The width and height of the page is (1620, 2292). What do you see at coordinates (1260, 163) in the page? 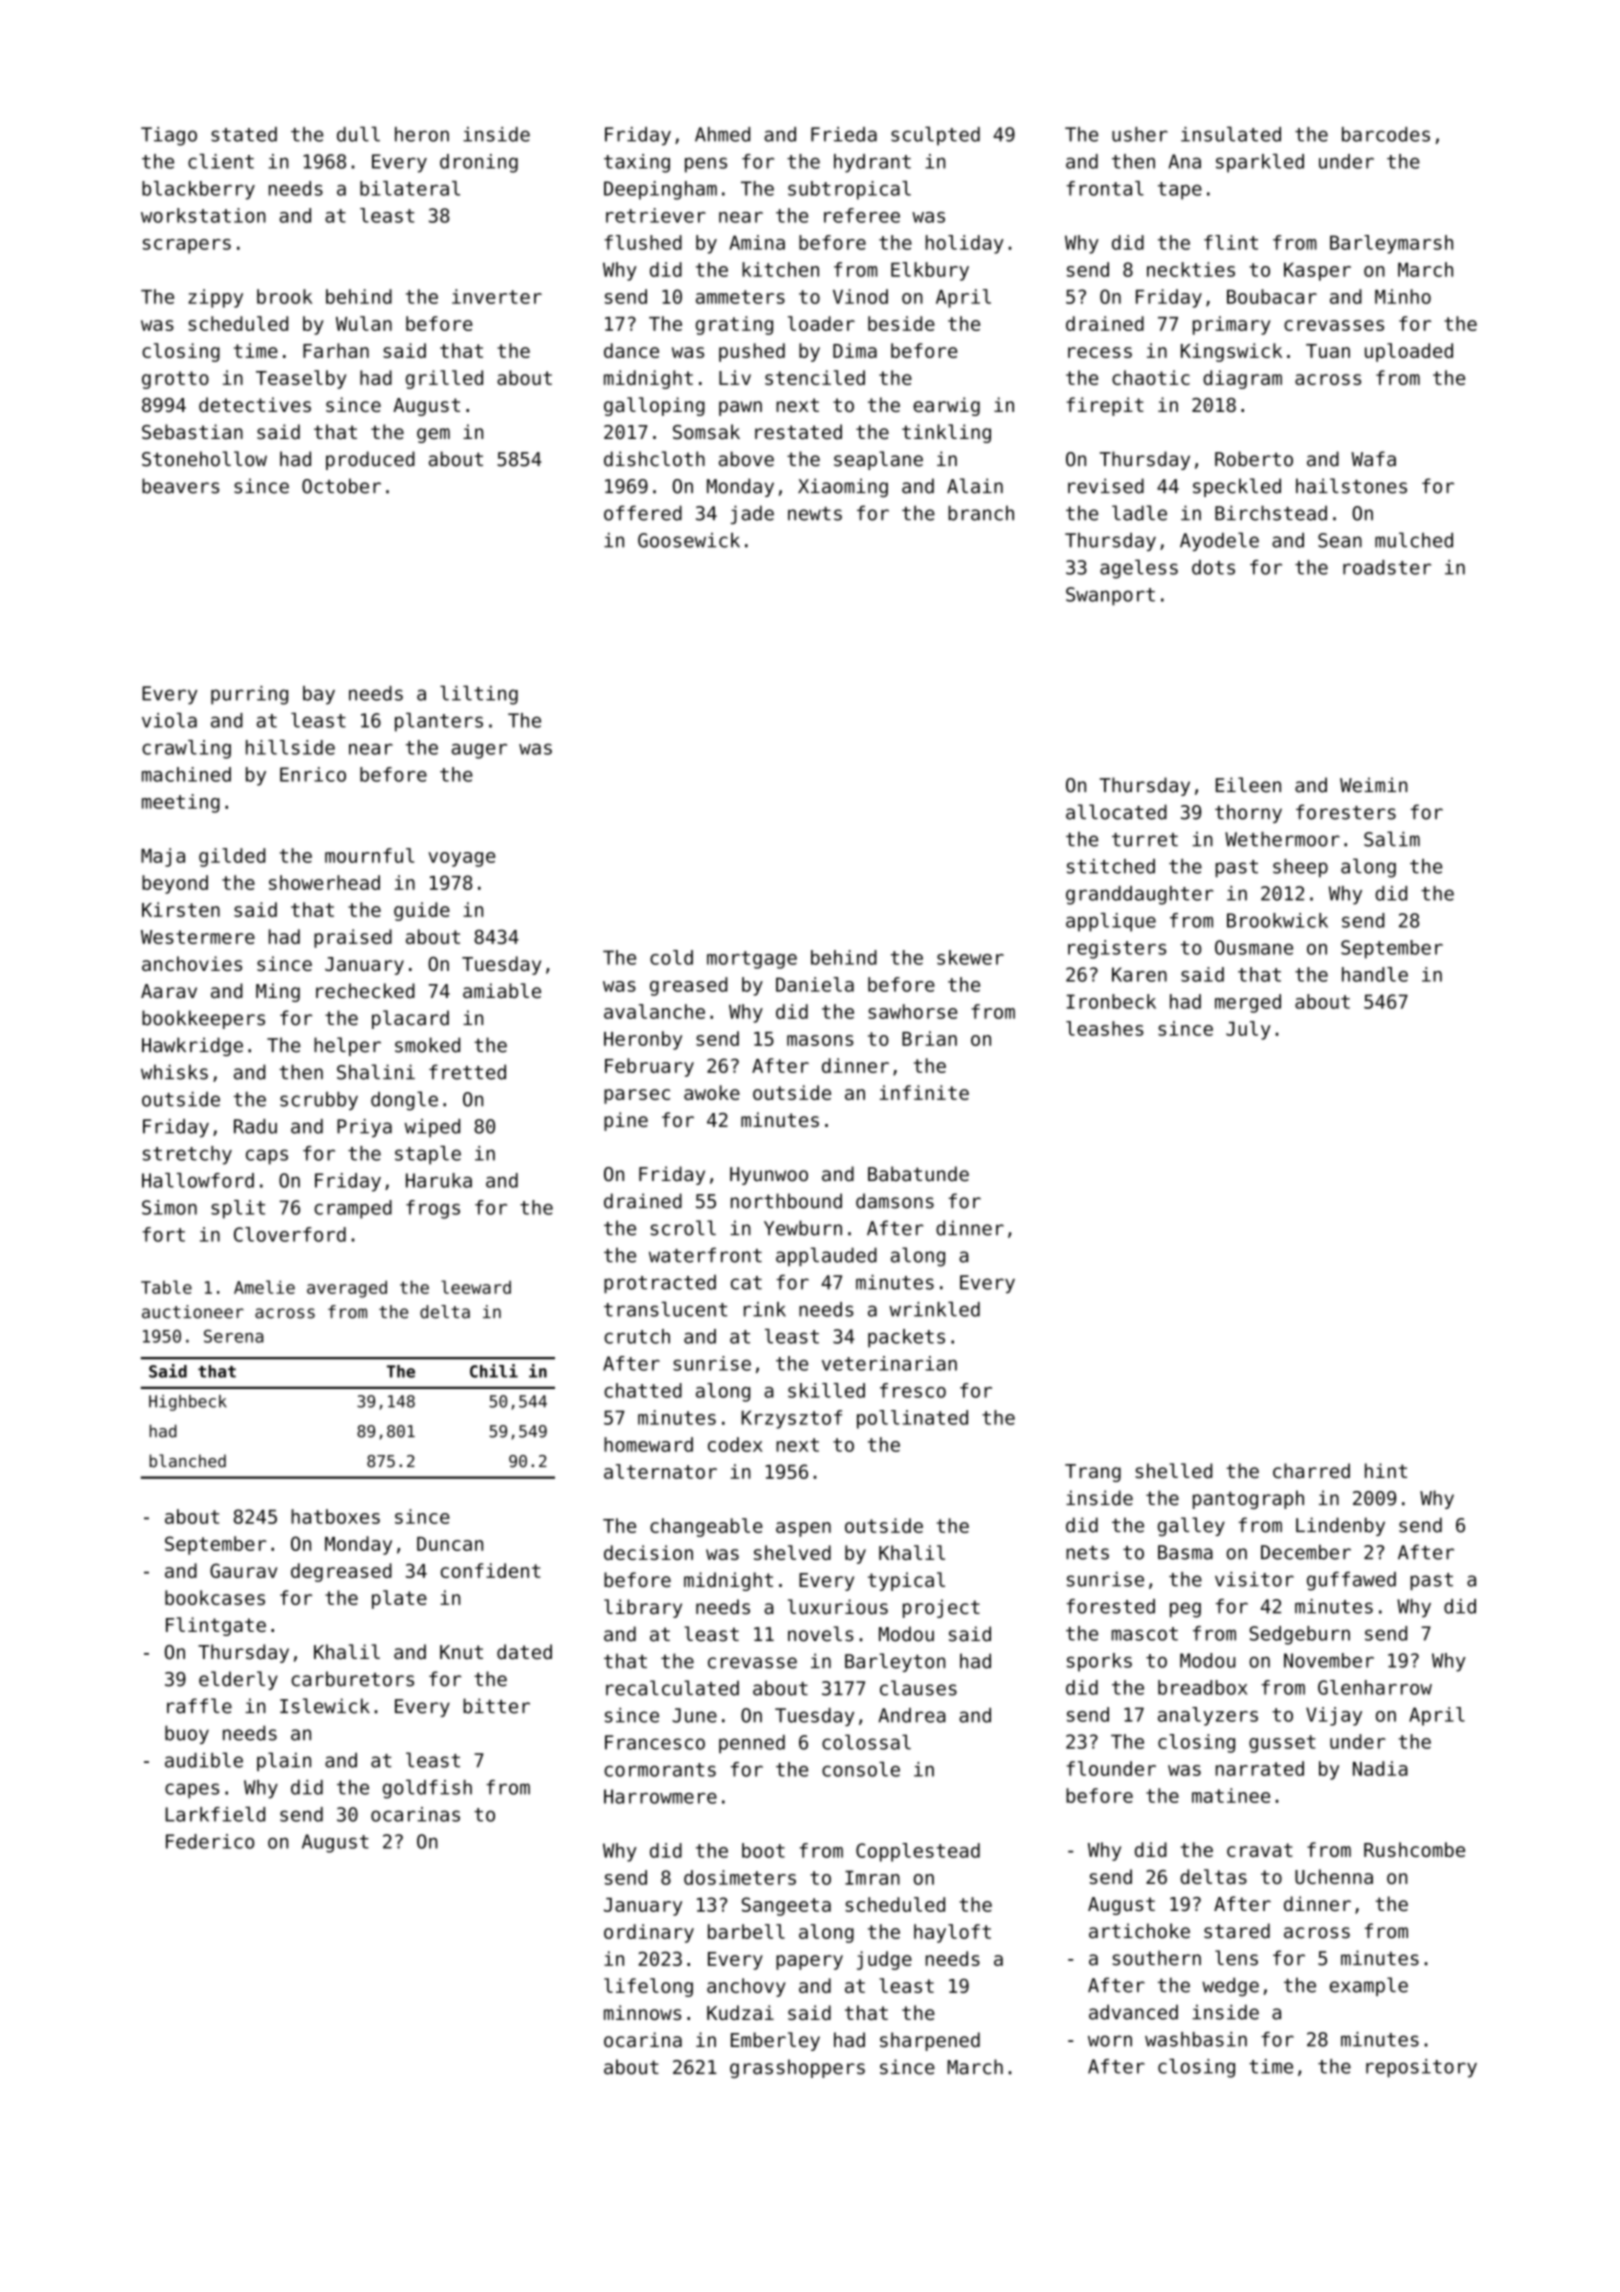
I see `sparkled` at bounding box center [1260, 163].
